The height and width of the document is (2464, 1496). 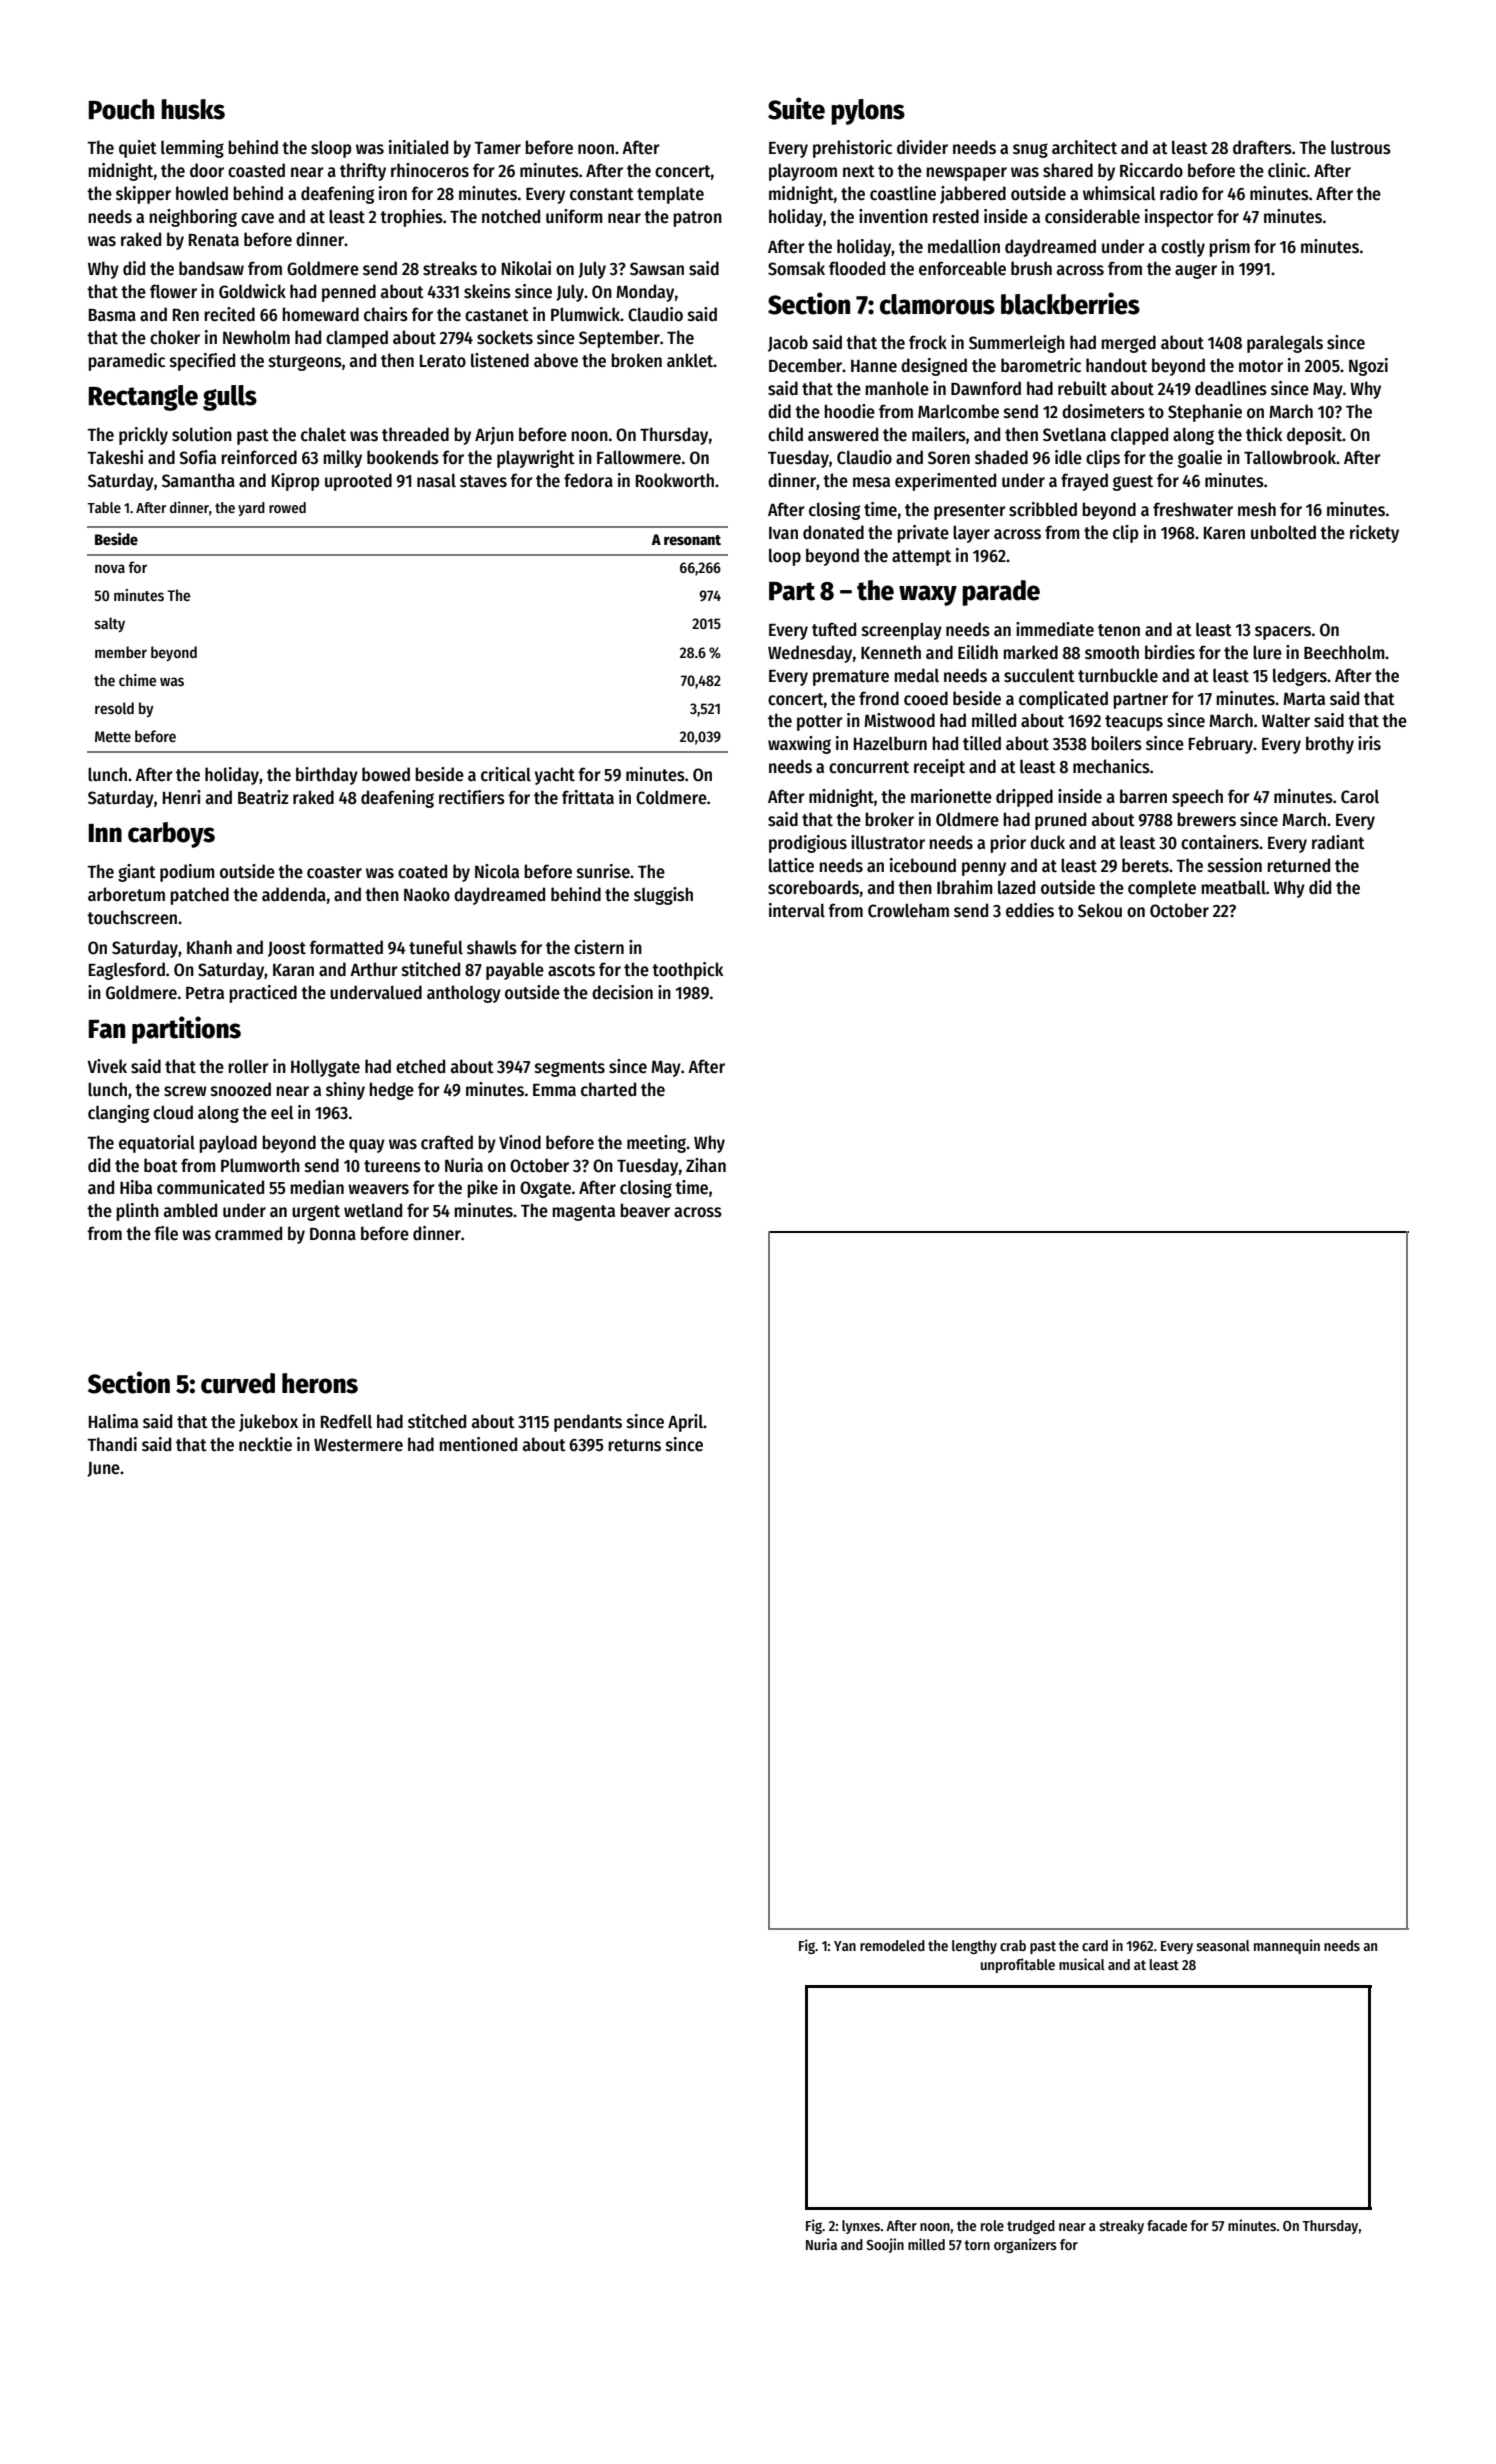 What do you see at coordinates (1084, 147) in the document?
I see `architect` at bounding box center [1084, 147].
